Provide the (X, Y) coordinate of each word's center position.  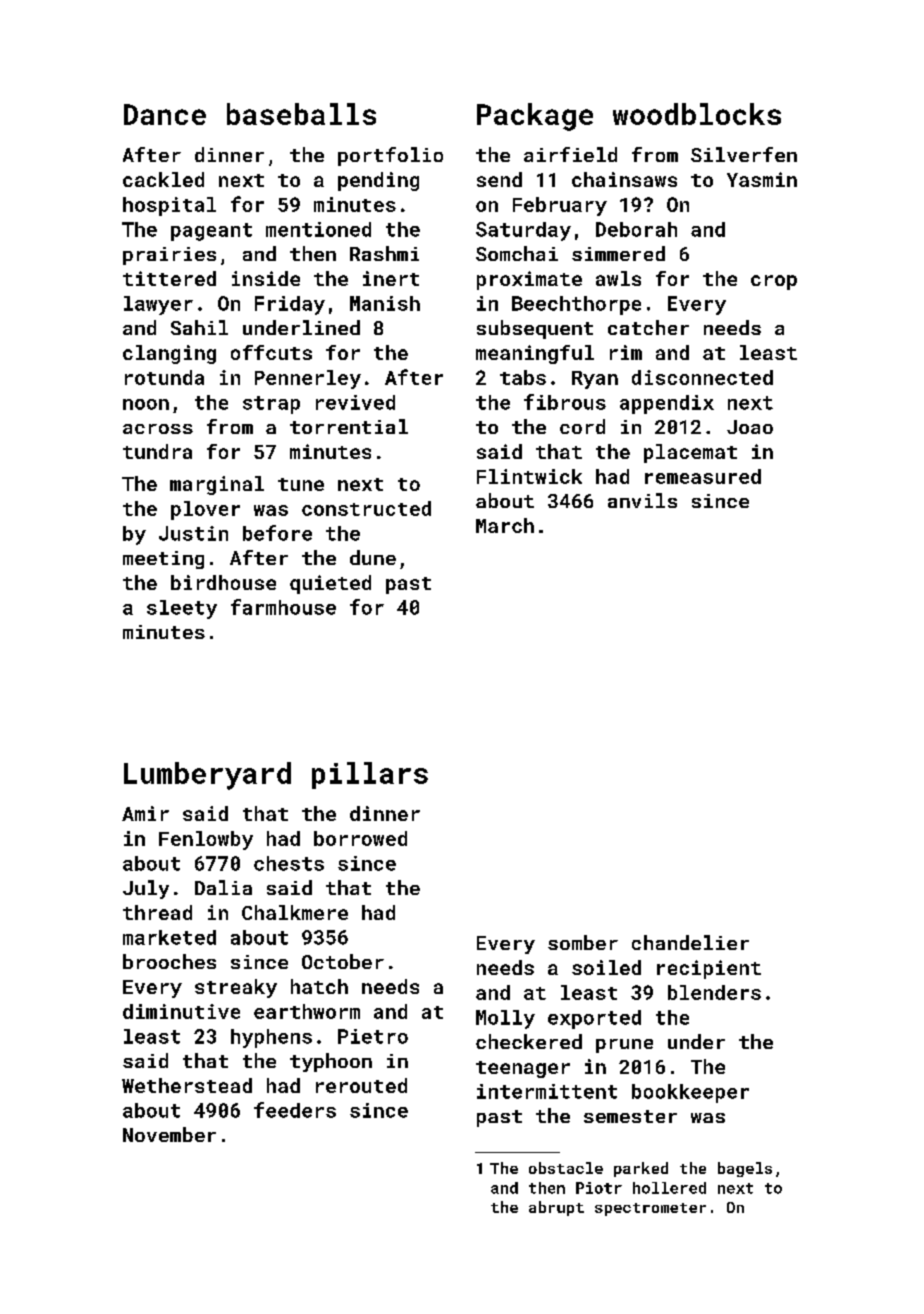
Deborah (636, 229)
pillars (370, 775)
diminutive (181, 1011)
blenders (714, 992)
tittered (169, 278)
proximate (529, 280)
